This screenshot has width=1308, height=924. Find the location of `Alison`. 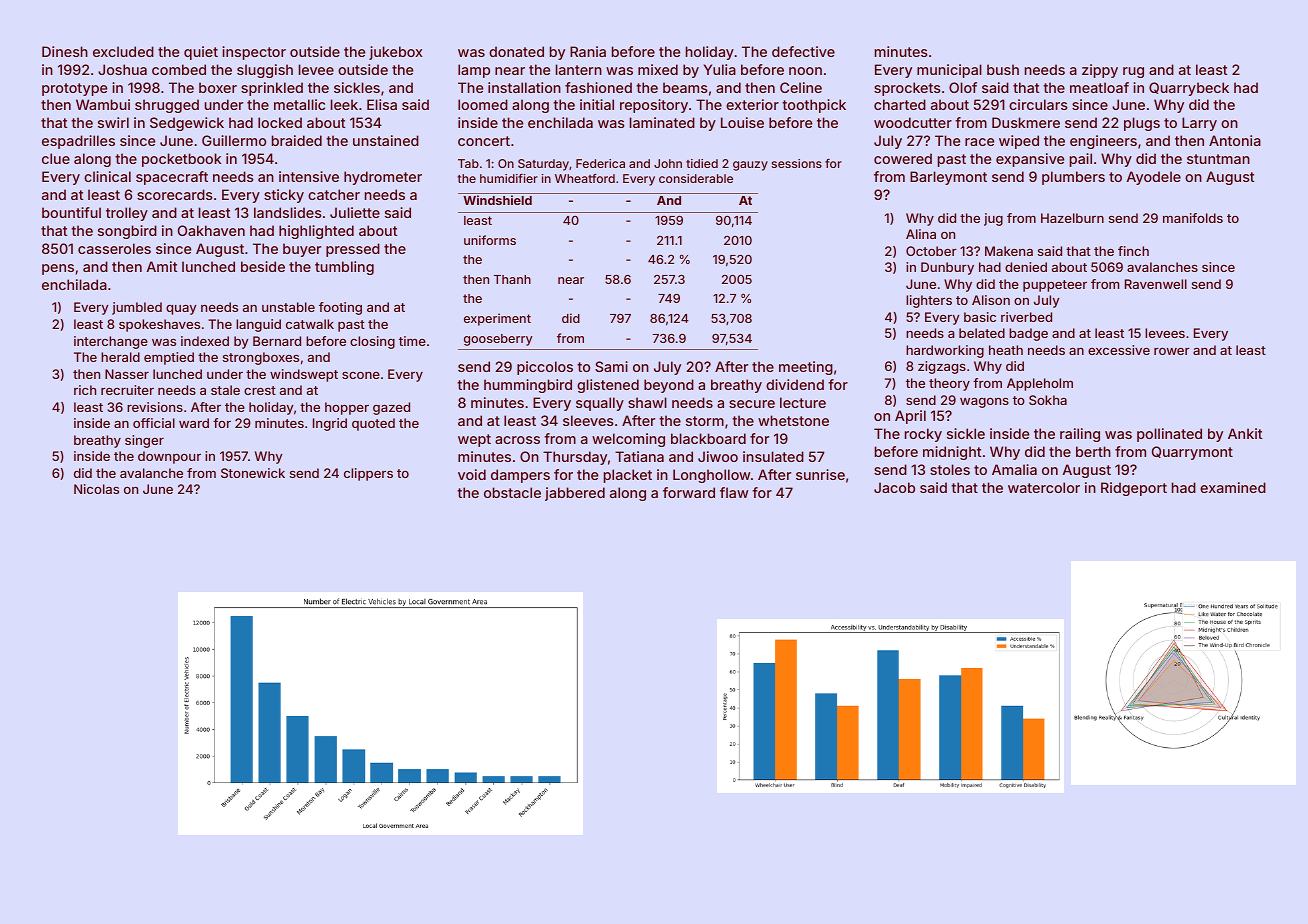

Alison is located at coordinates (991, 300).
